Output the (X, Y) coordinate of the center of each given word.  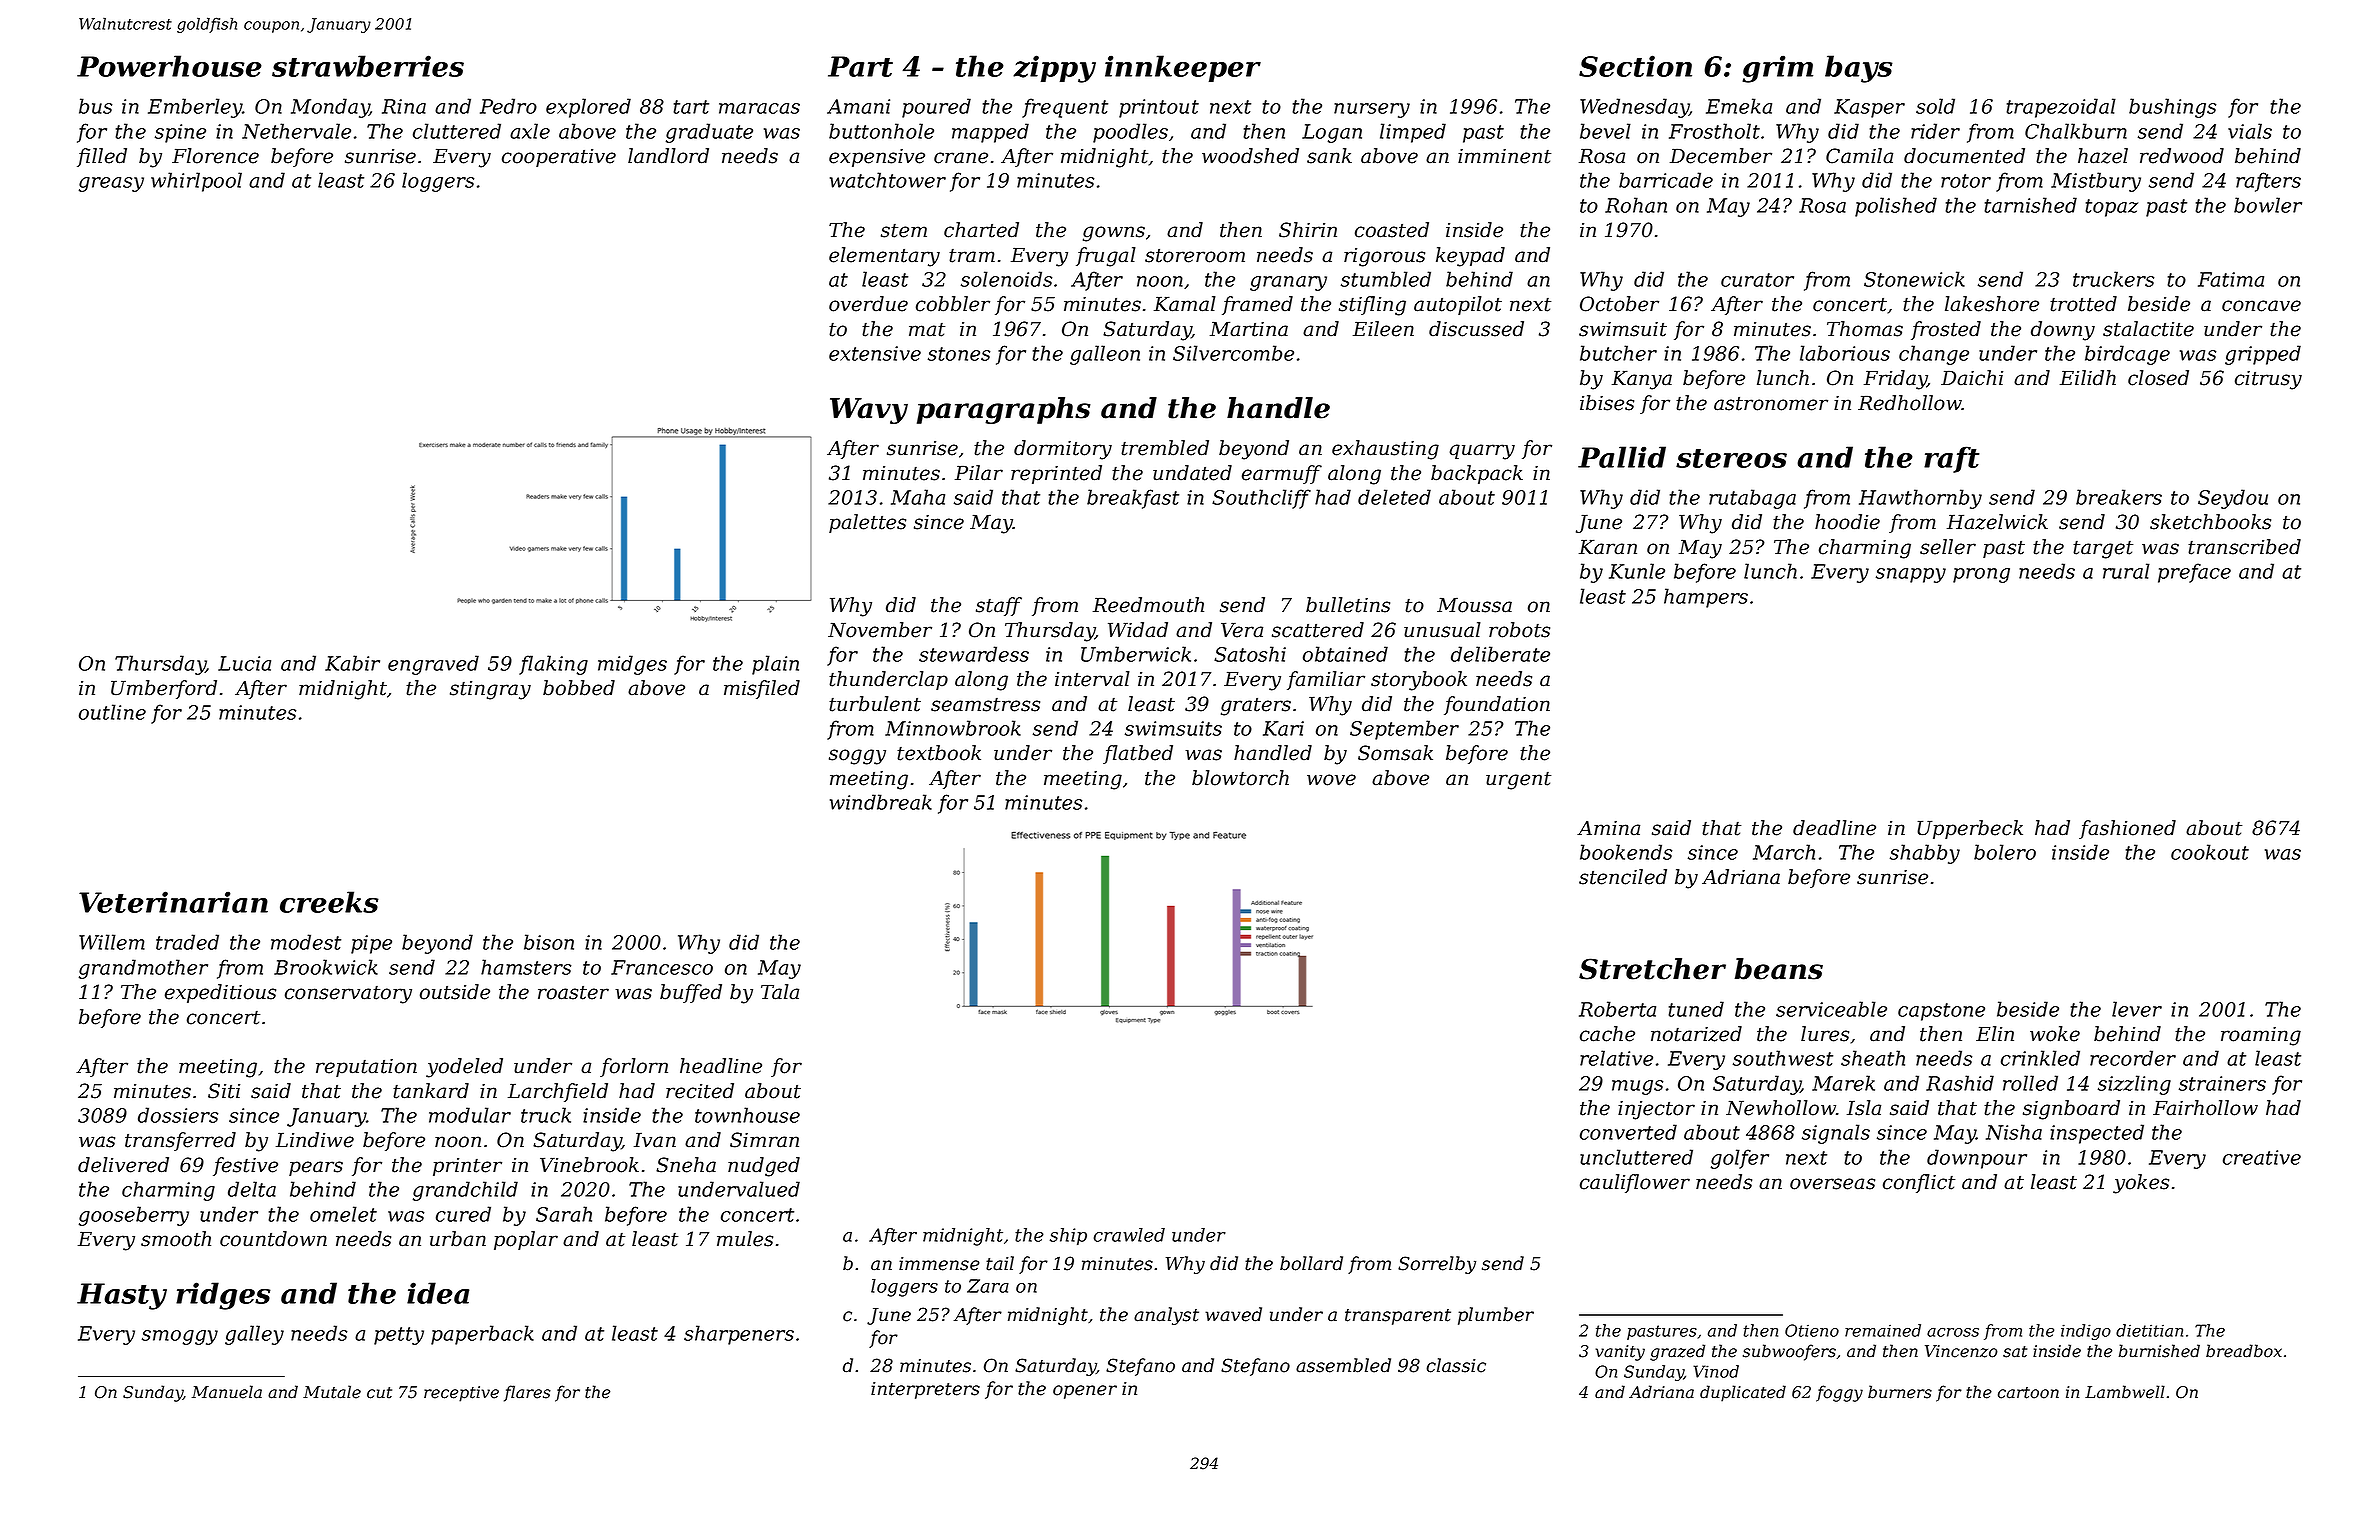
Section (1635, 66)
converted (1628, 1132)
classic (1456, 1365)
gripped (2263, 355)
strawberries (368, 66)
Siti (224, 1091)
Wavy (869, 411)
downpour (1977, 1159)
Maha (918, 497)
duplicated (1743, 1393)
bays (1859, 69)
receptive (461, 1394)
